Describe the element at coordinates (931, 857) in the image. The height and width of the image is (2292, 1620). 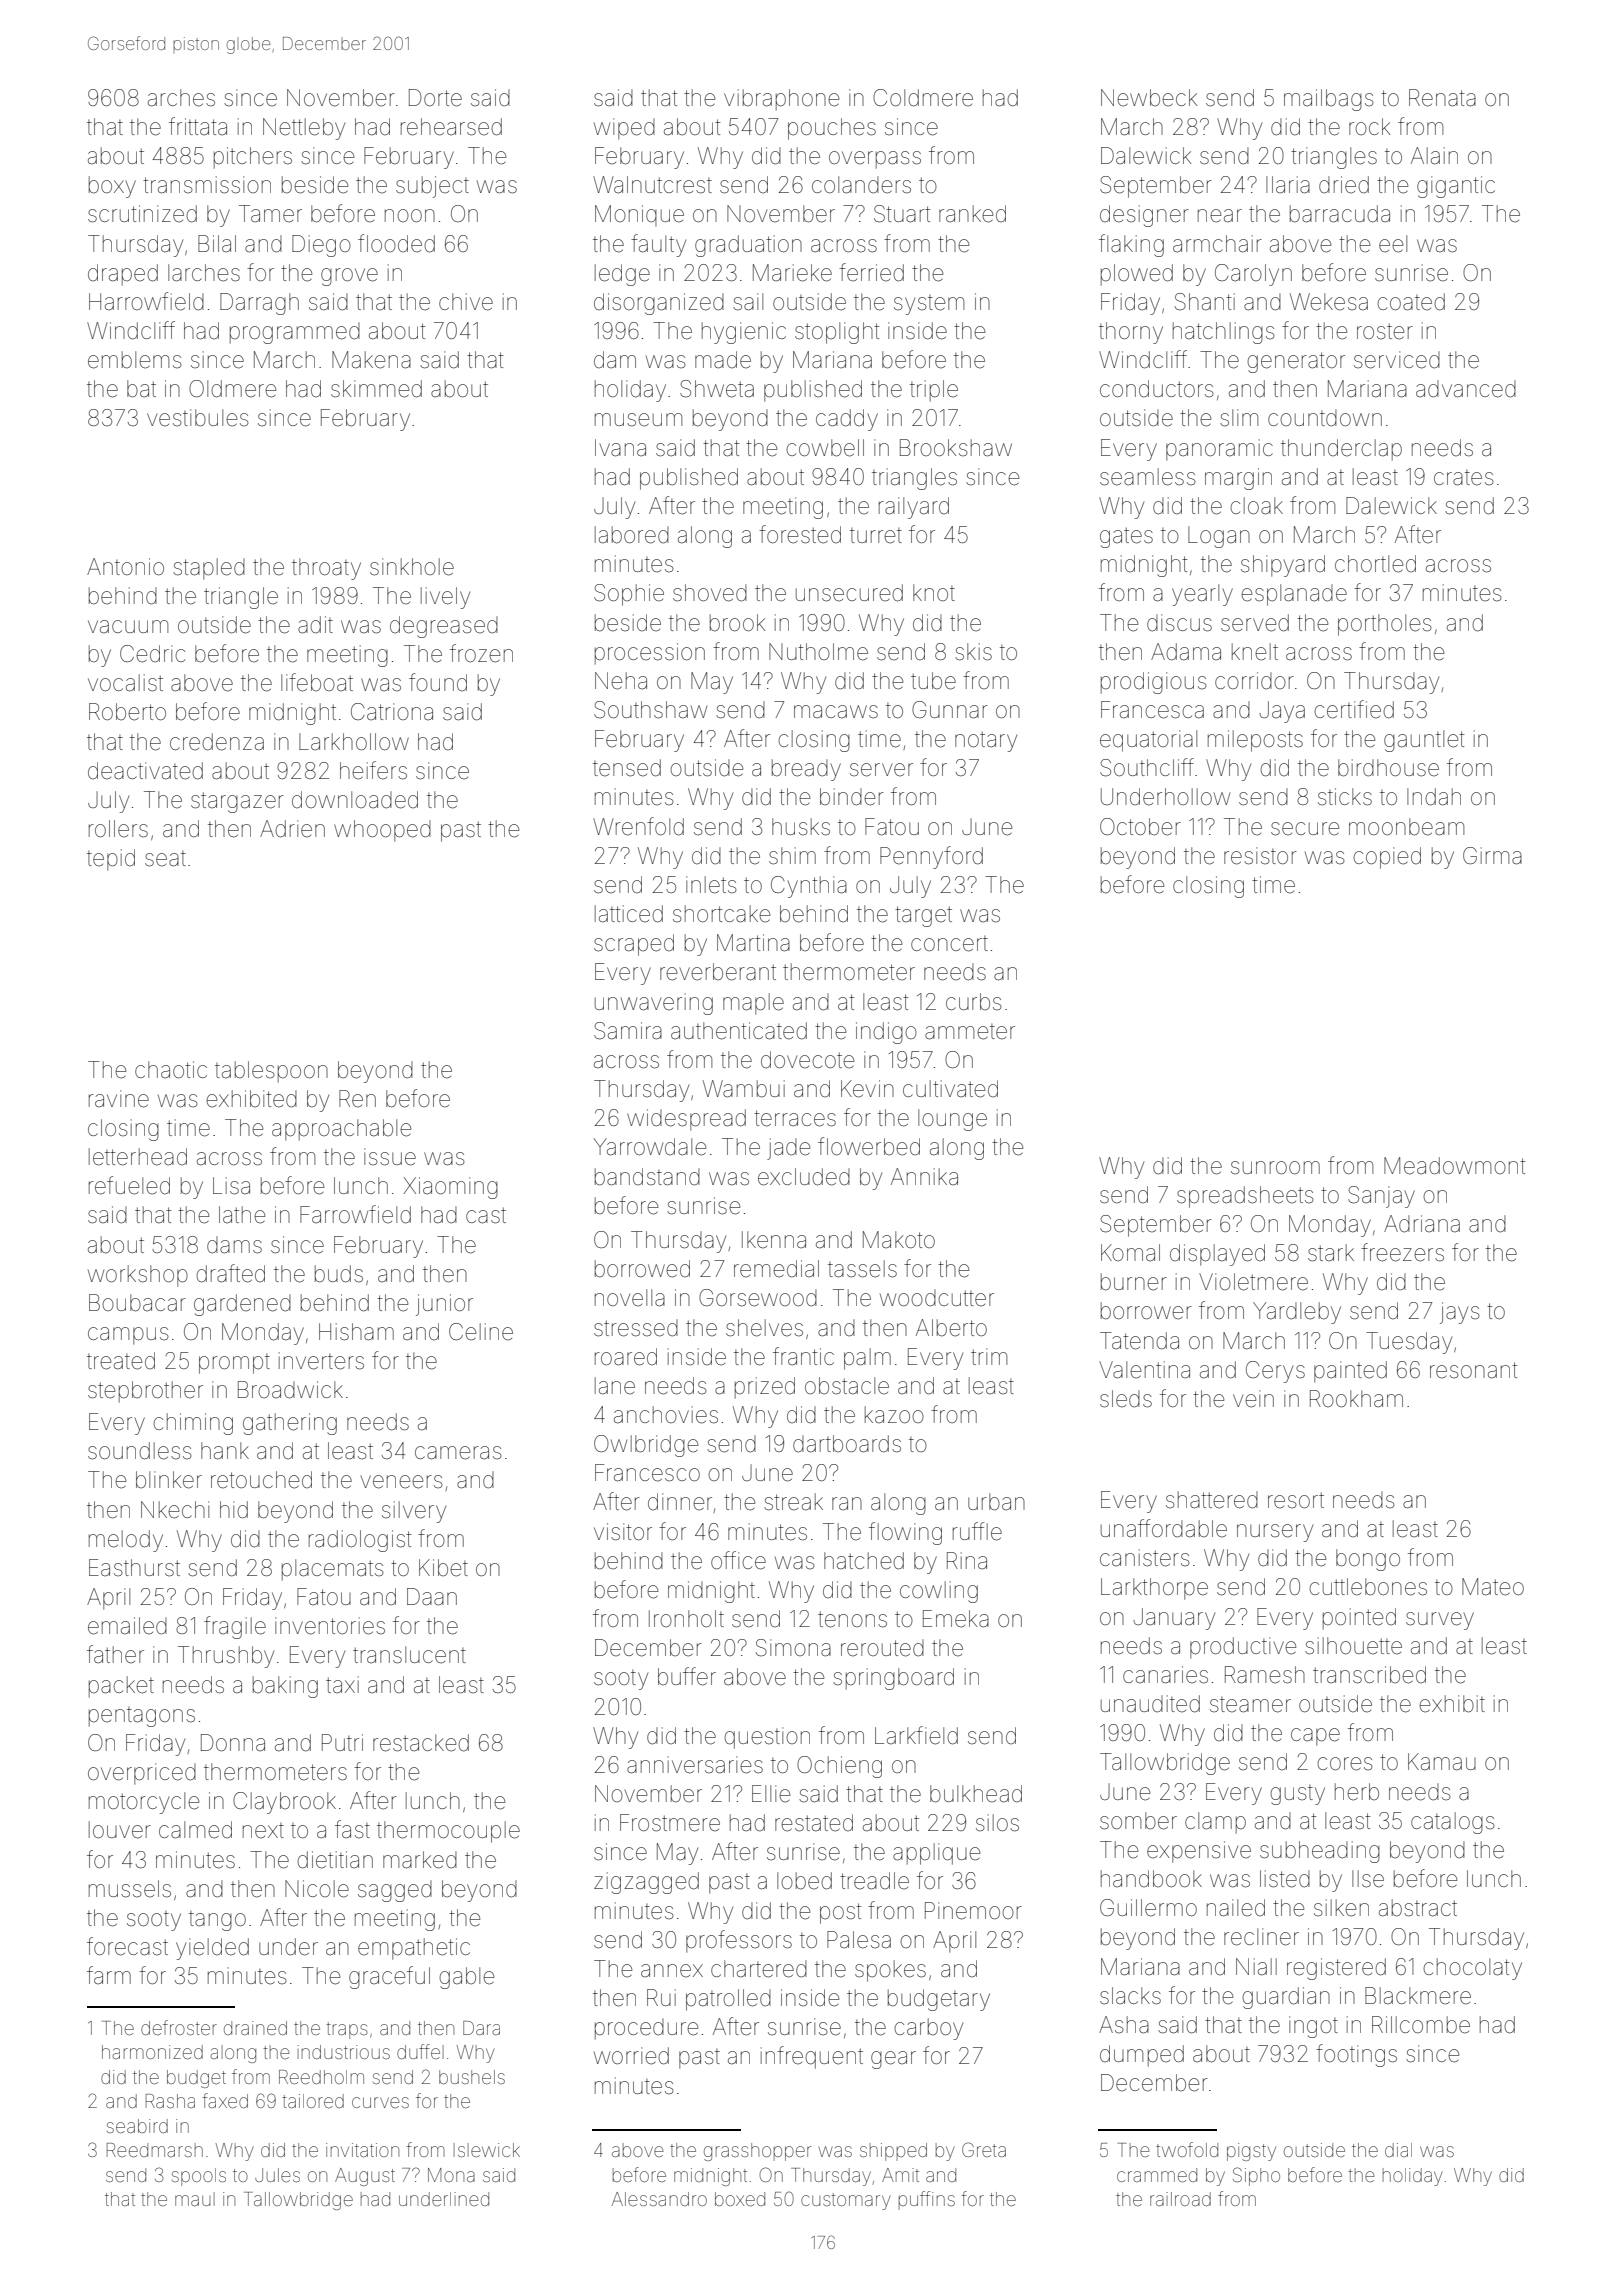
I see `Pennyford` at that location.
